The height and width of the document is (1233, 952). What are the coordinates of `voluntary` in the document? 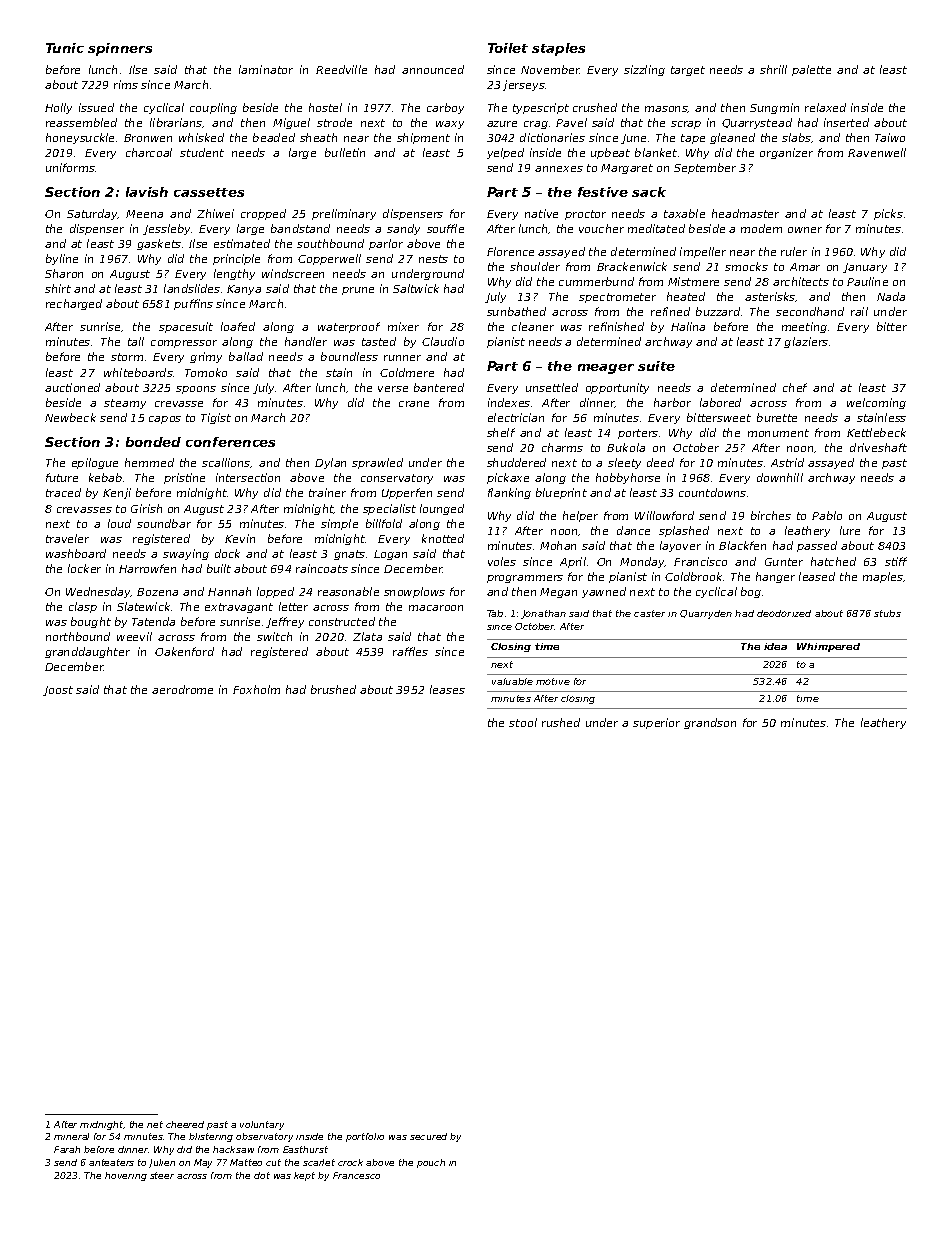 It's located at (262, 1125).
